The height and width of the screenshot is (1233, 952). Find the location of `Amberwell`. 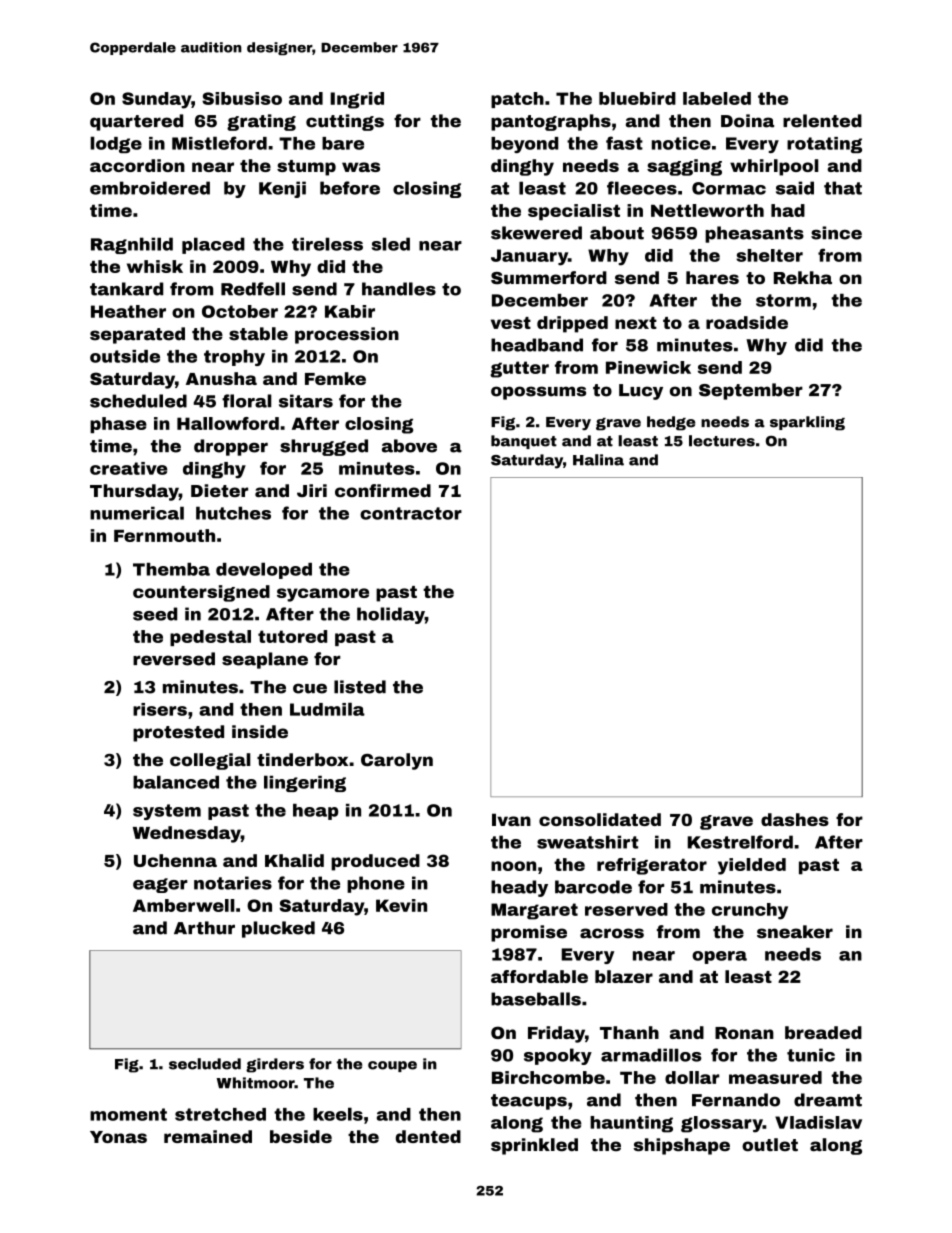

Amberwell is located at coordinates (184, 905).
